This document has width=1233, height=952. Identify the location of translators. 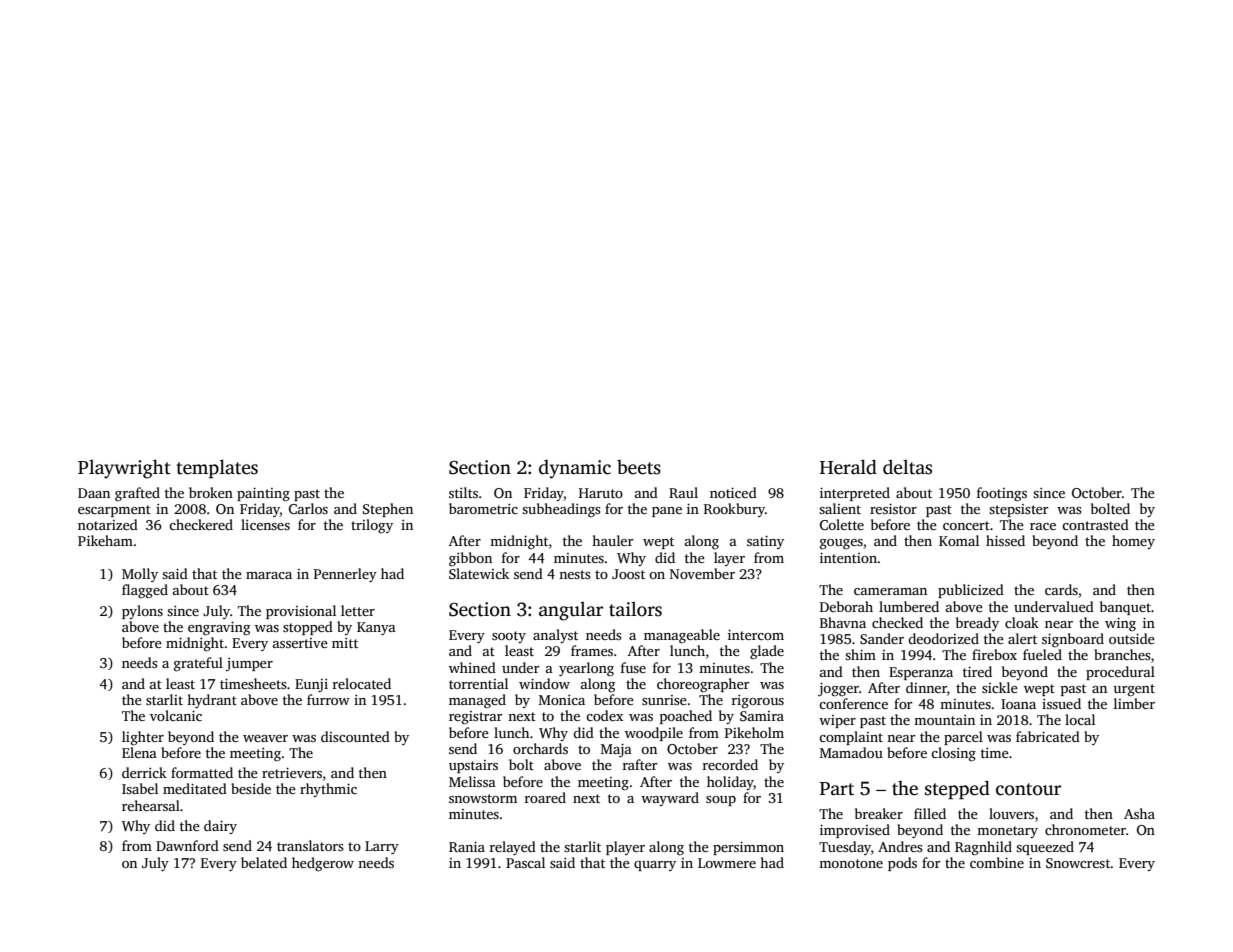
(310, 845).
